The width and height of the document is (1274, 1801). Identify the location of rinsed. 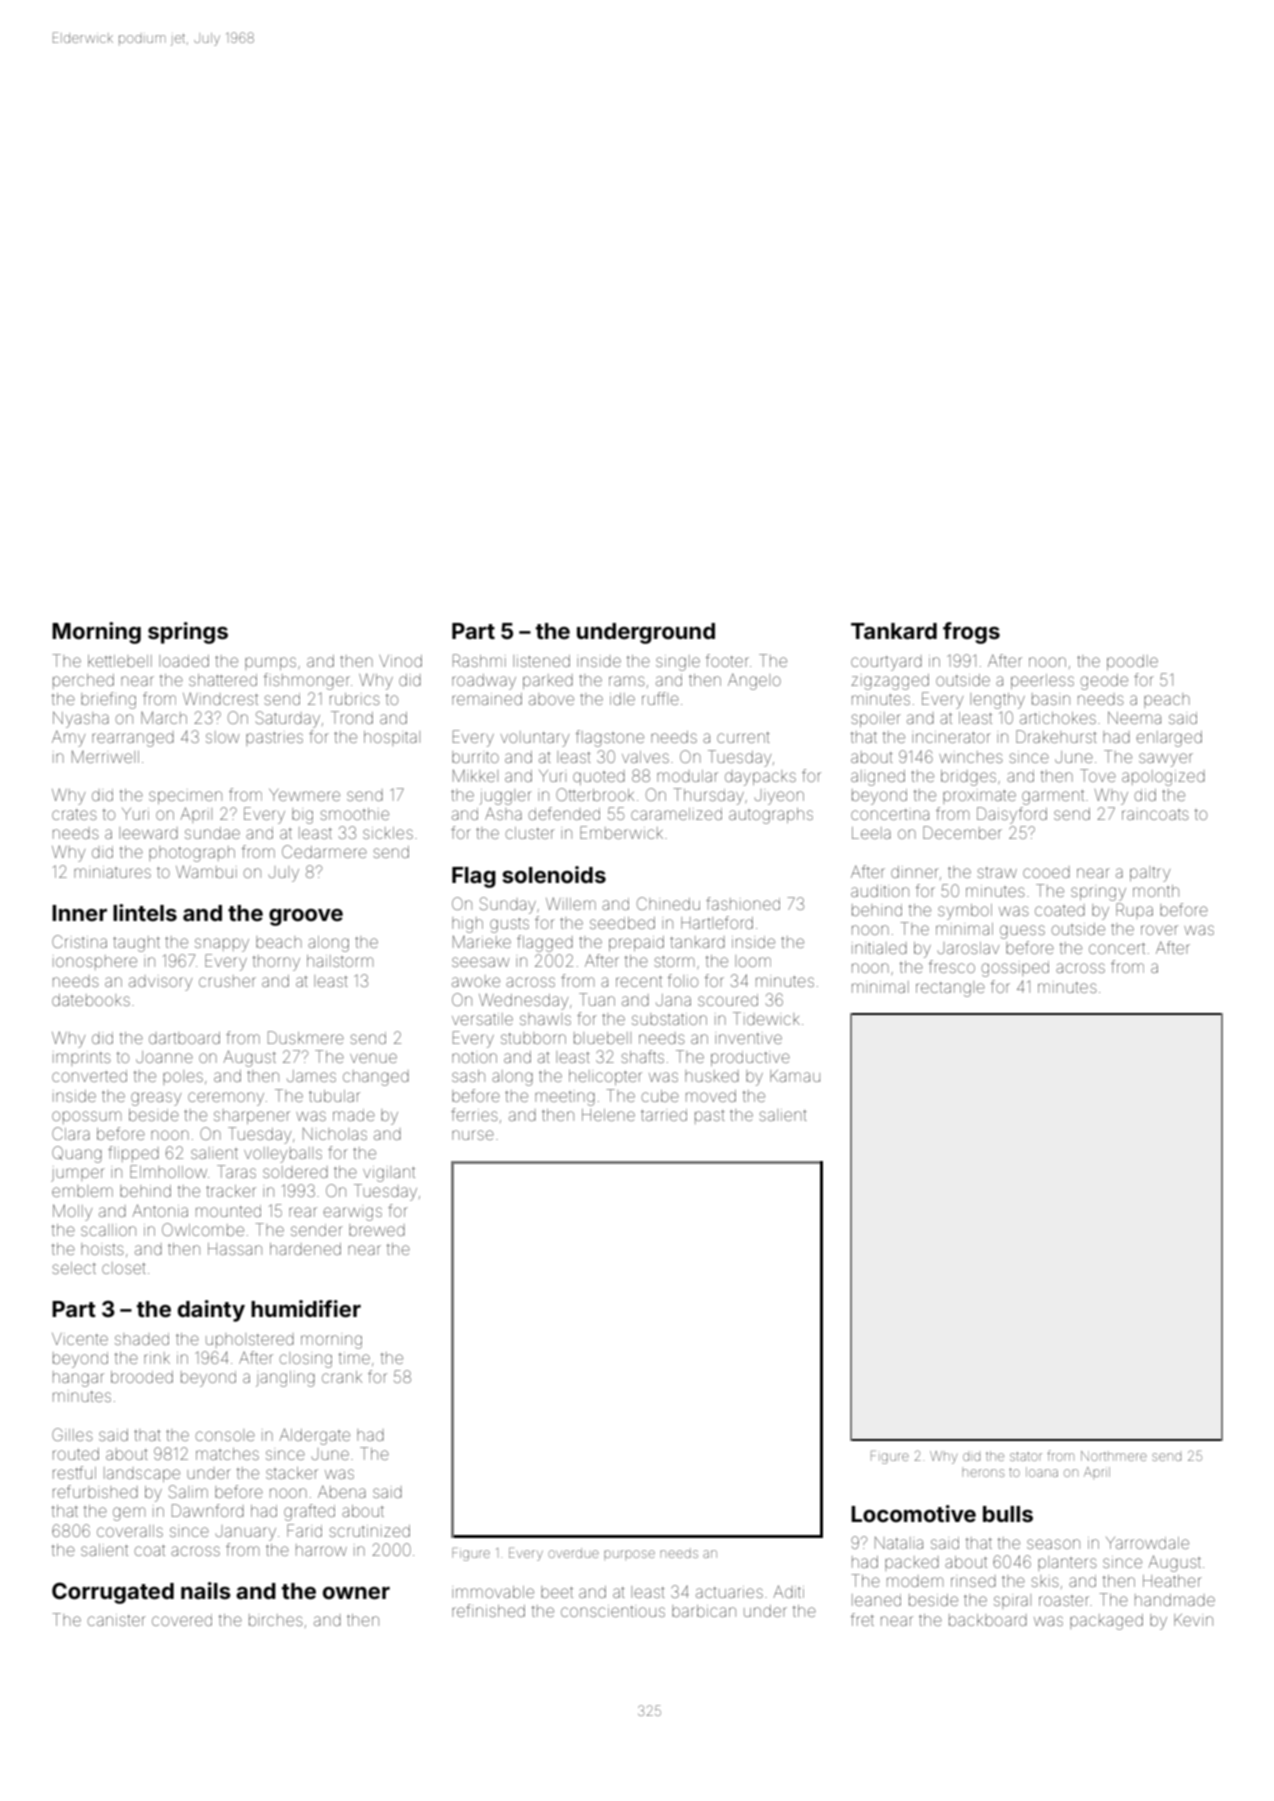
(973, 1581).
